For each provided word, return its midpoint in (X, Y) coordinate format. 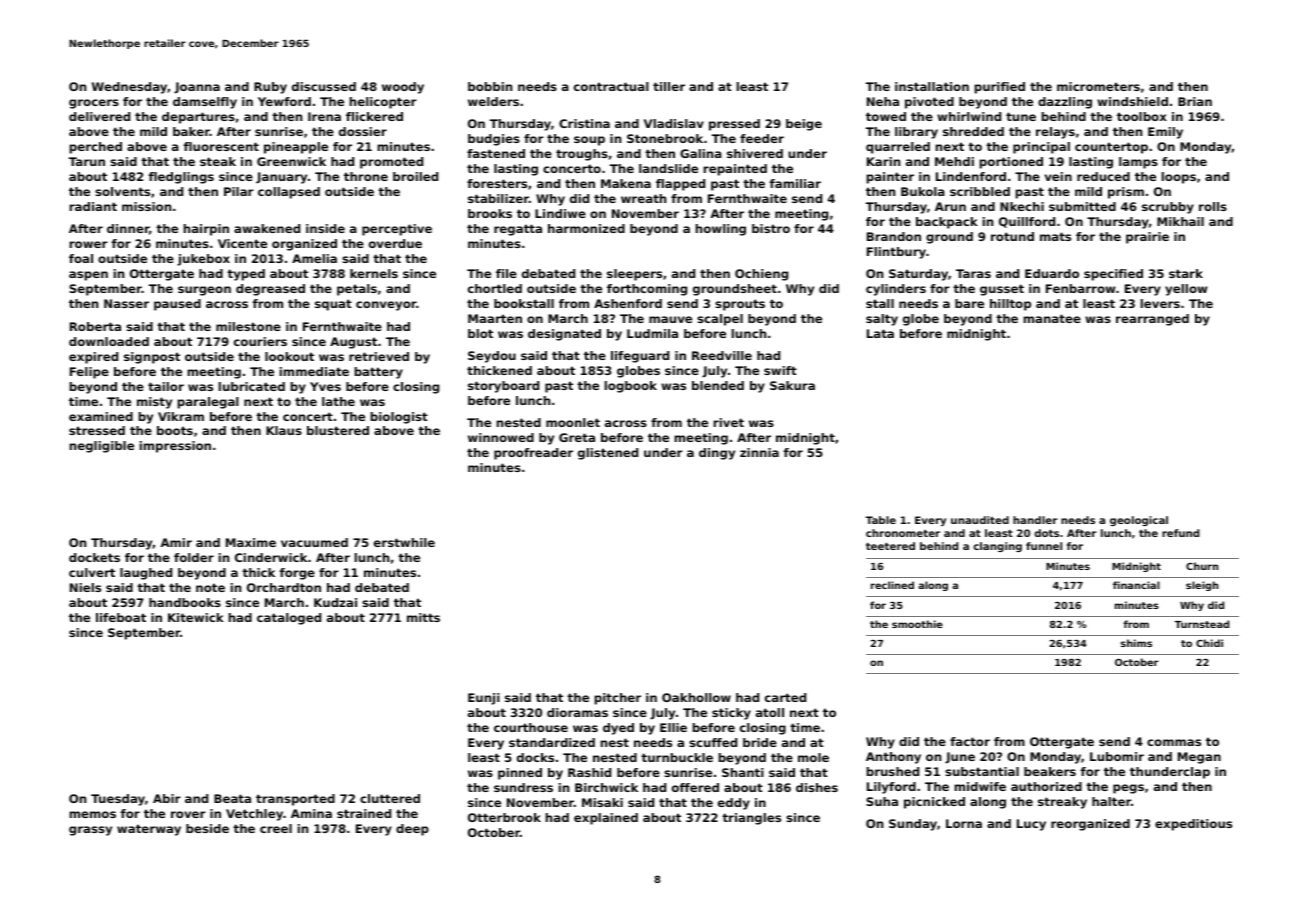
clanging (998, 547)
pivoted (929, 103)
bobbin (490, 86)
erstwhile (404, 542)
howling (720, 230)
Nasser (126, 303)
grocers (94, 104)
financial (1136, 585)
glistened (608, 454)
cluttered (390, 798)
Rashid (589, 772)
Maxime (251, 542)
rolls (1213, 206)
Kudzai (335, 602)
